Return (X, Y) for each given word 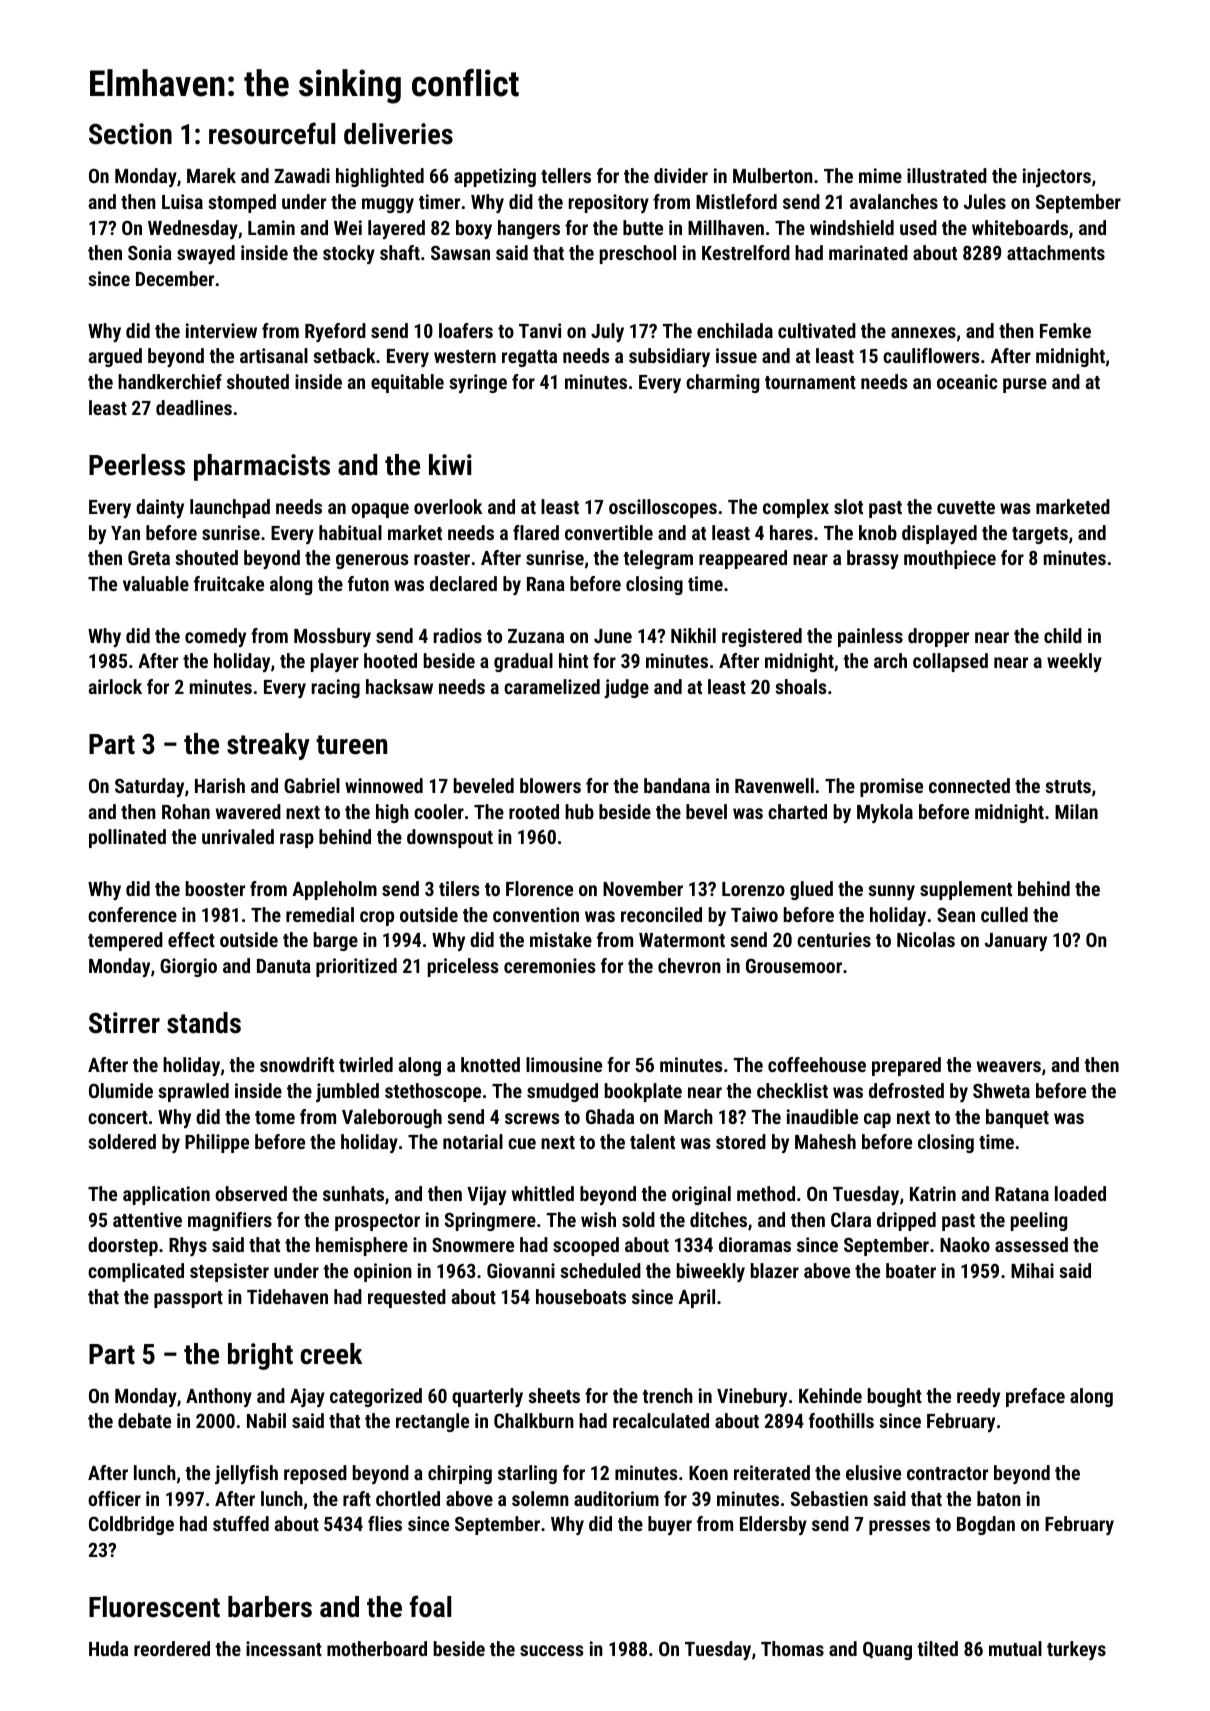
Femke (1065, 330)
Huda (108, 1648)
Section (130, 134)
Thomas (792, 1648)
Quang (887, 1650)
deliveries (398, 134)
